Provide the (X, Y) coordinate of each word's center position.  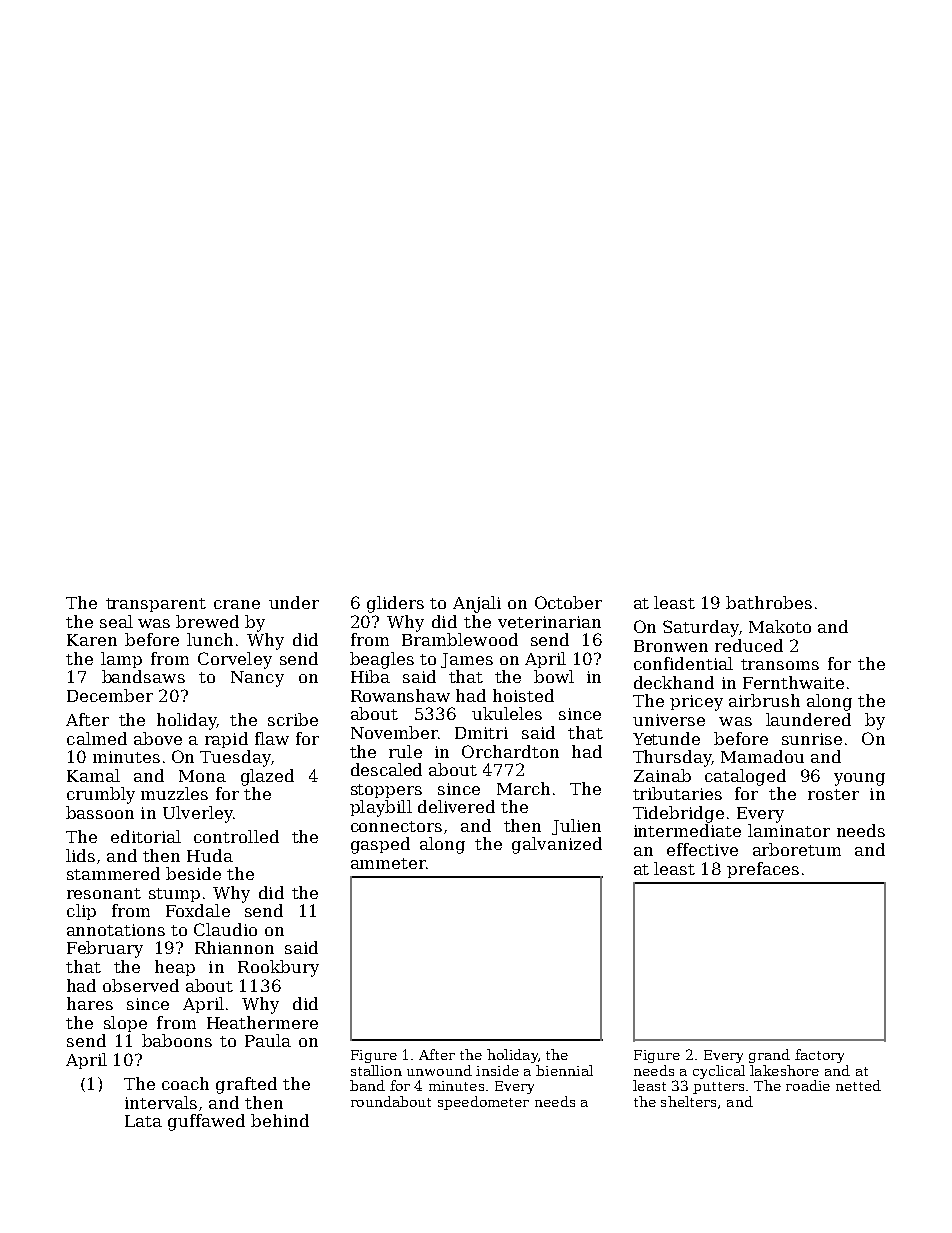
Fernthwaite (793, 682)
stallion (376, 1070)
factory (819, 1056)
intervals (161, 1102)
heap (175, 968)
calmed (97, 738)
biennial (564, 1070)
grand (769, 1056)
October (568, 602)
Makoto (780, 626)
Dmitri (481, 733)
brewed (207, 621)
